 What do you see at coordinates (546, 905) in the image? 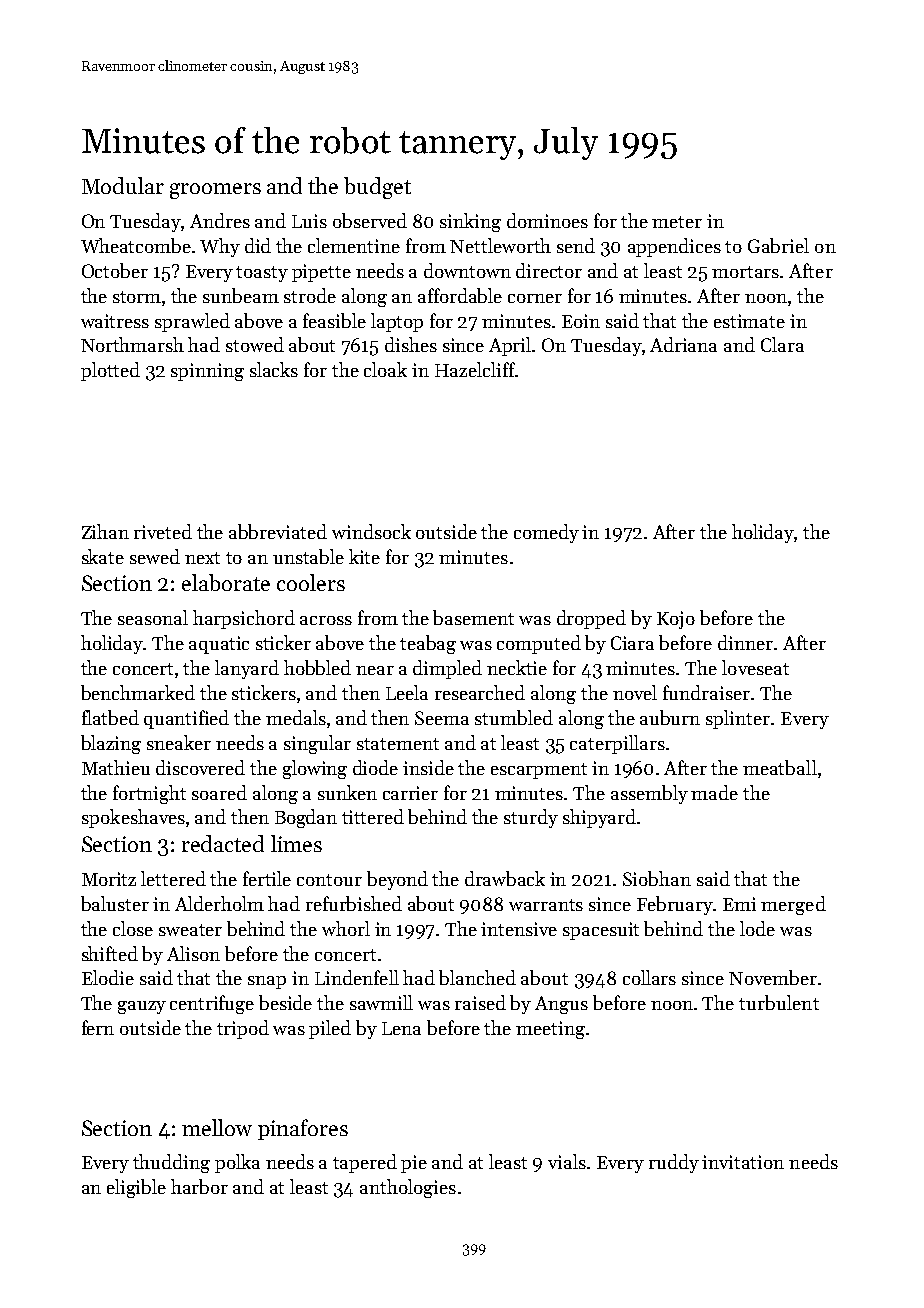
I see `warrants` at bounding box center [546, 905].
